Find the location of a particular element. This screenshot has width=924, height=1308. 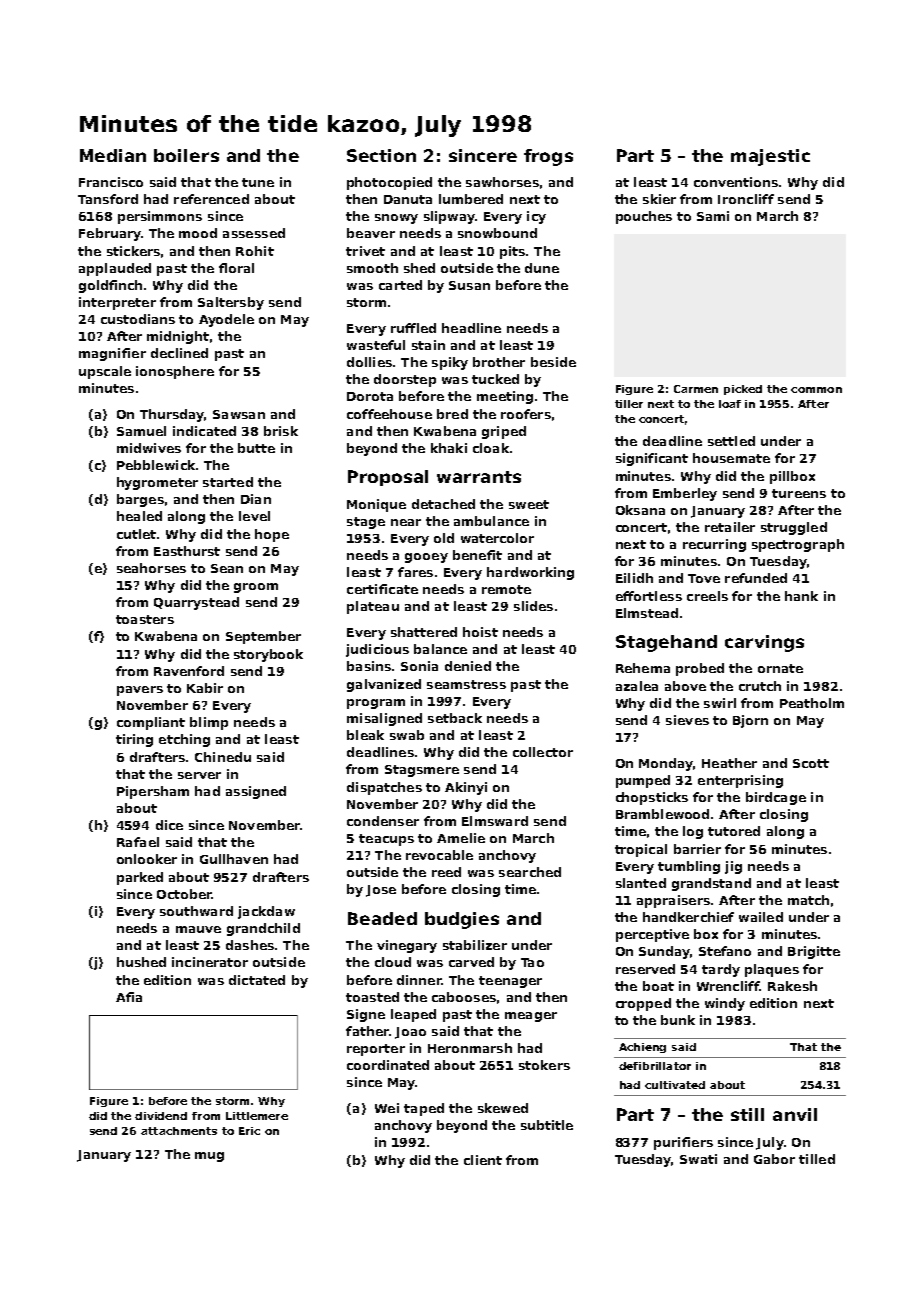

toasters is located at coordinates (145, 619).
